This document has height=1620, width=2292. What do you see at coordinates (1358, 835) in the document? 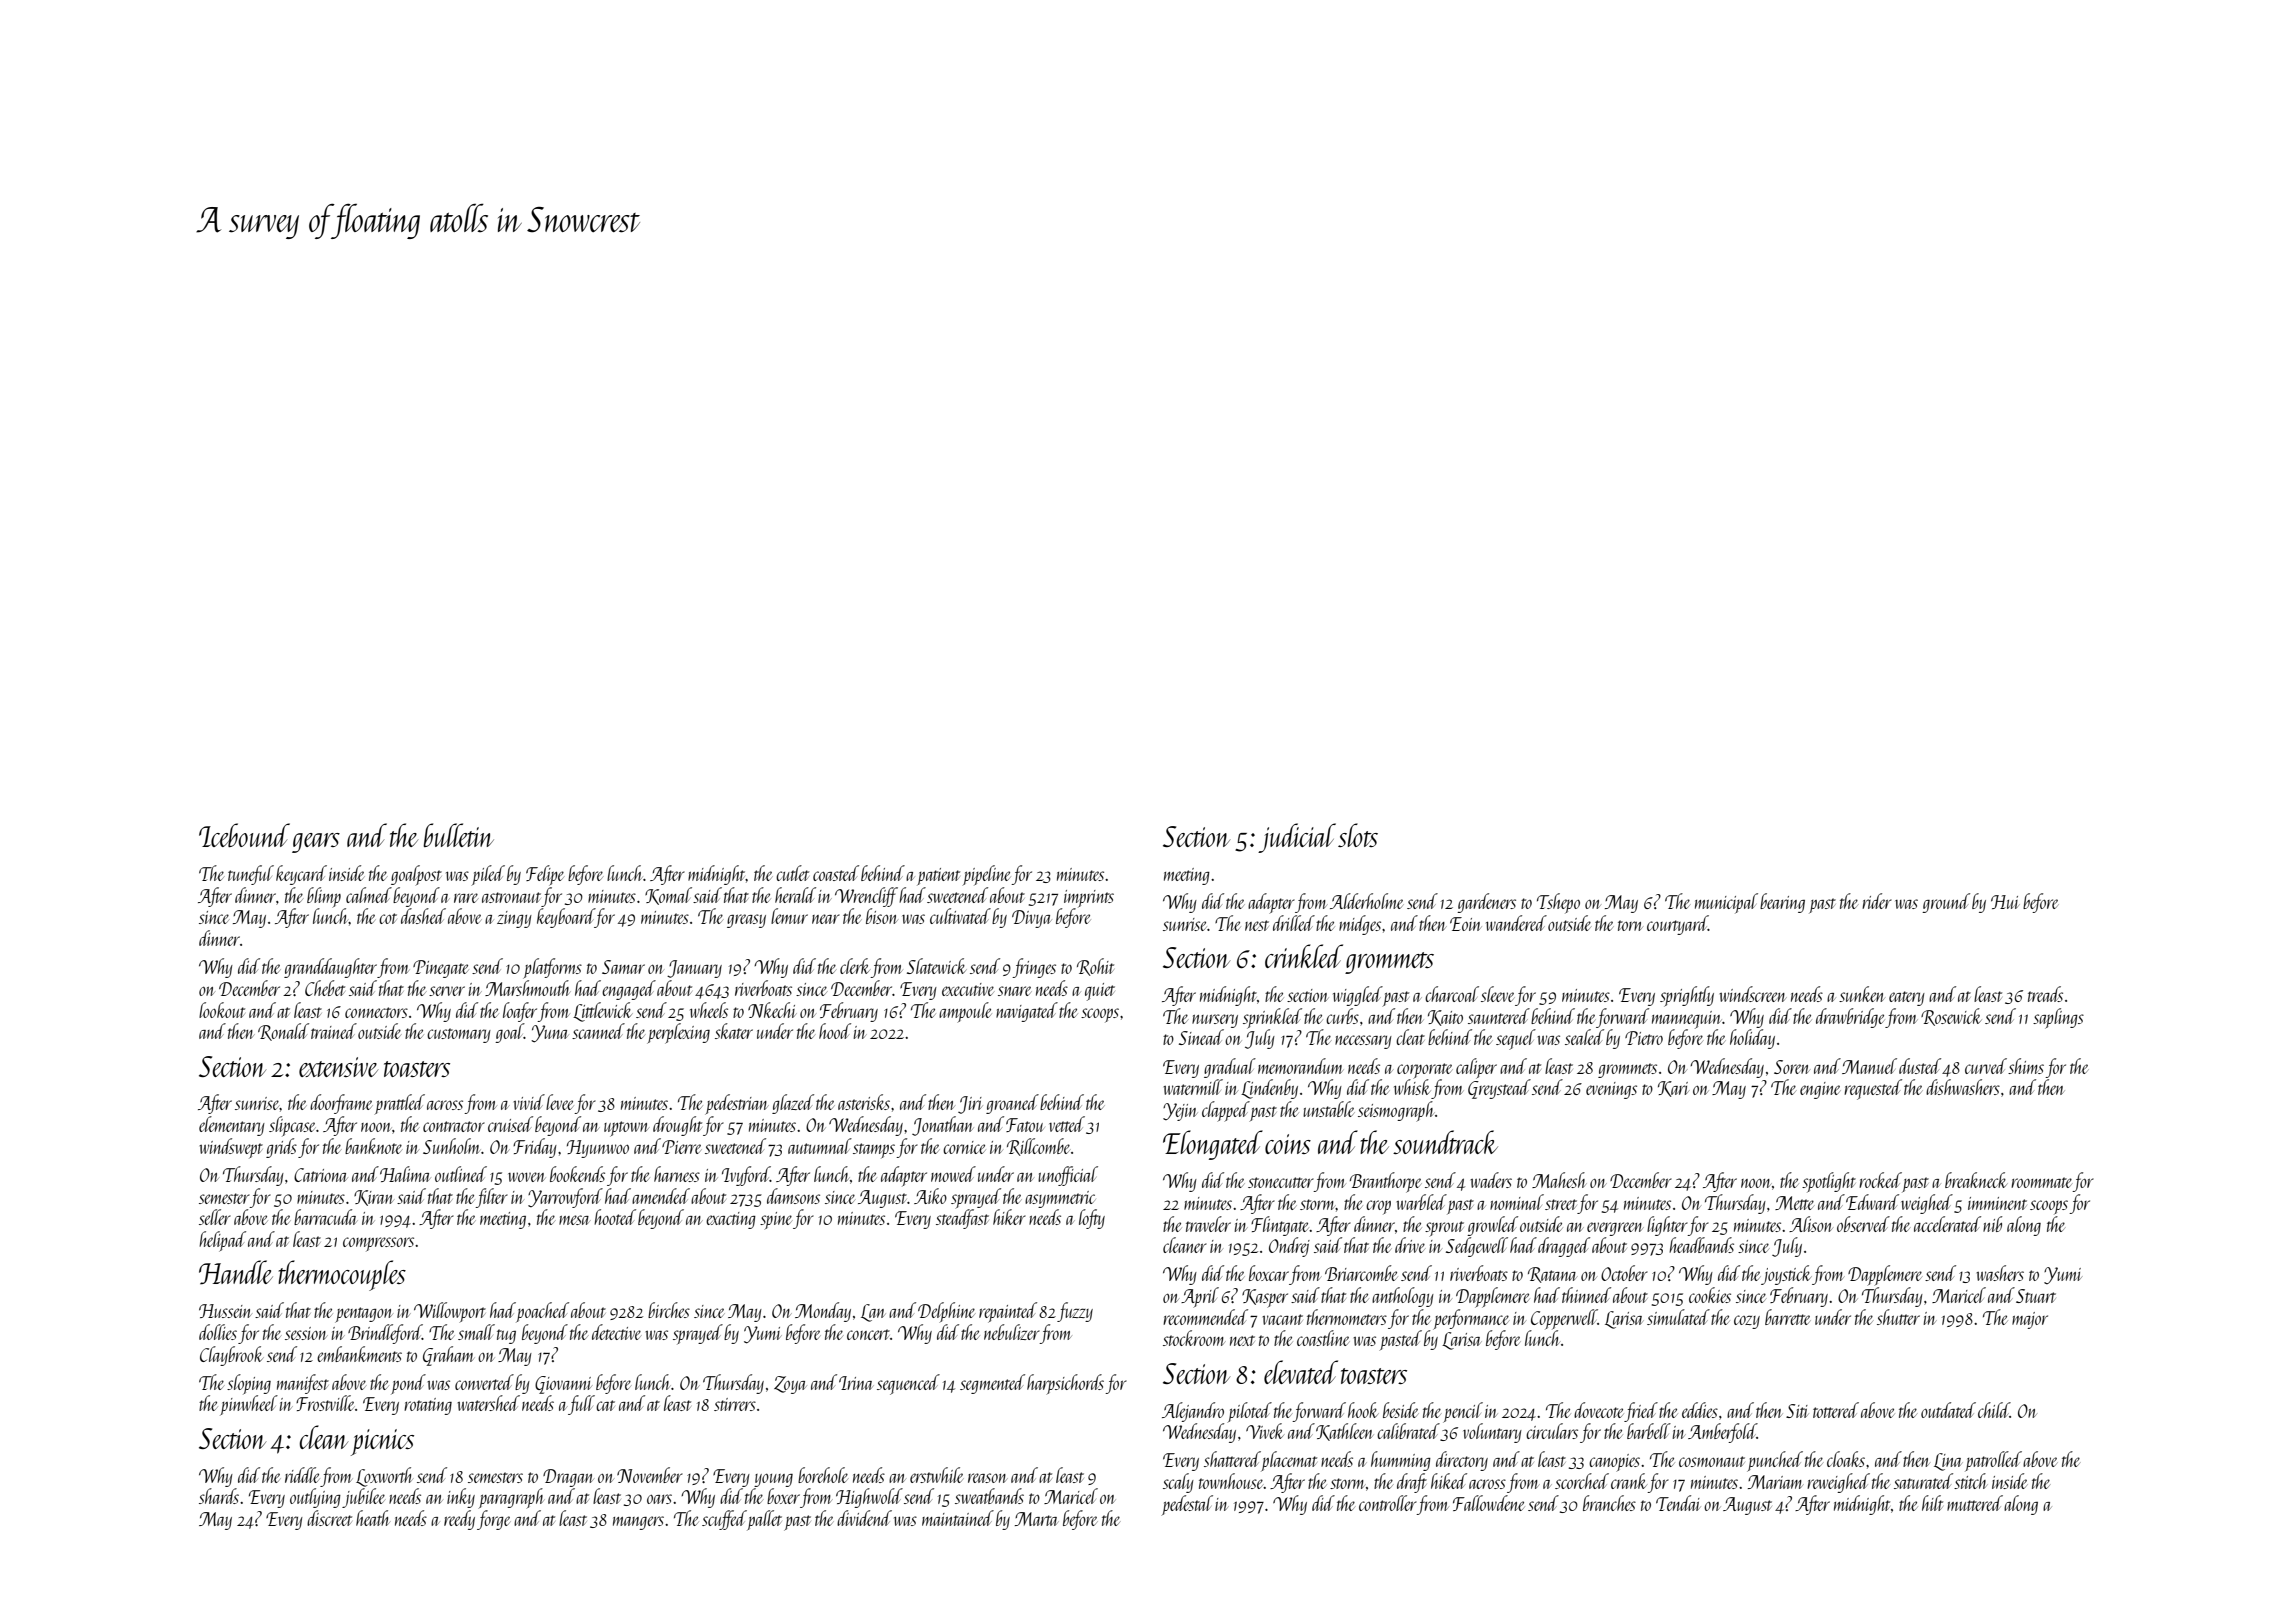
I see `slots` at bounding box center [1358, 835].
